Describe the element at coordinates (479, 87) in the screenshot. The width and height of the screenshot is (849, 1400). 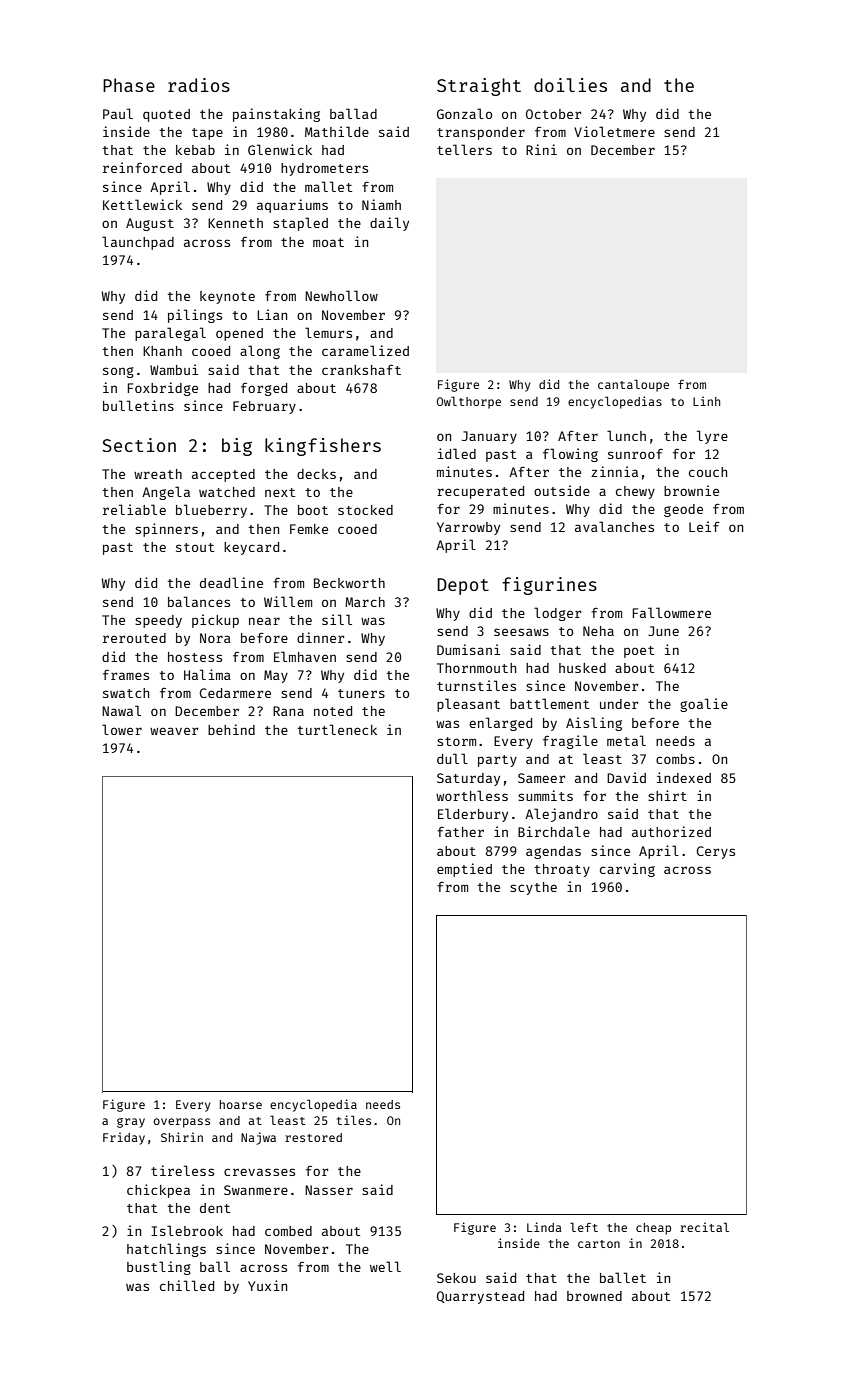
I see `Straight` at that location.
